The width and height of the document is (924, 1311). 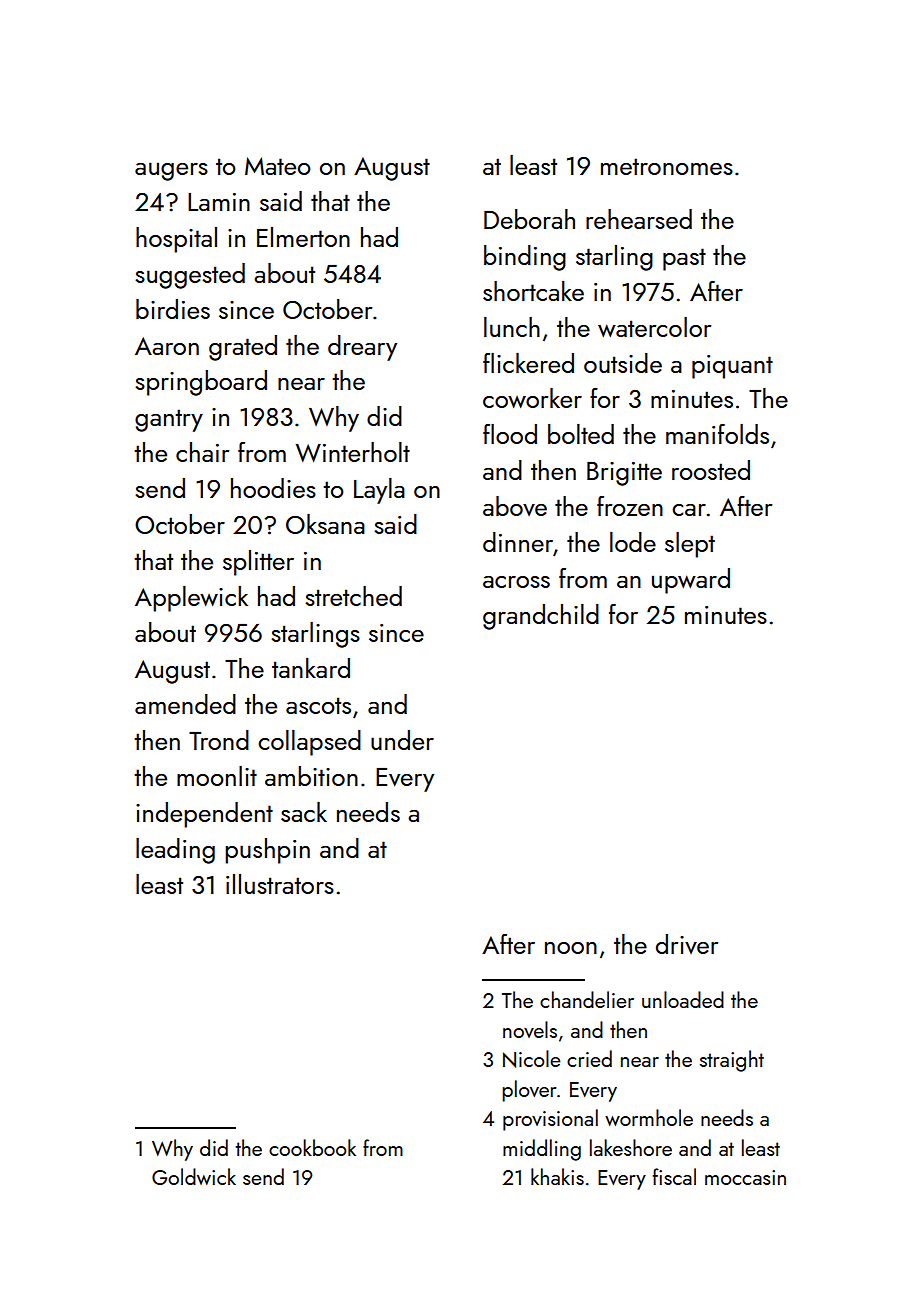 I want to click on tankard, so click(x=311, y=668).
